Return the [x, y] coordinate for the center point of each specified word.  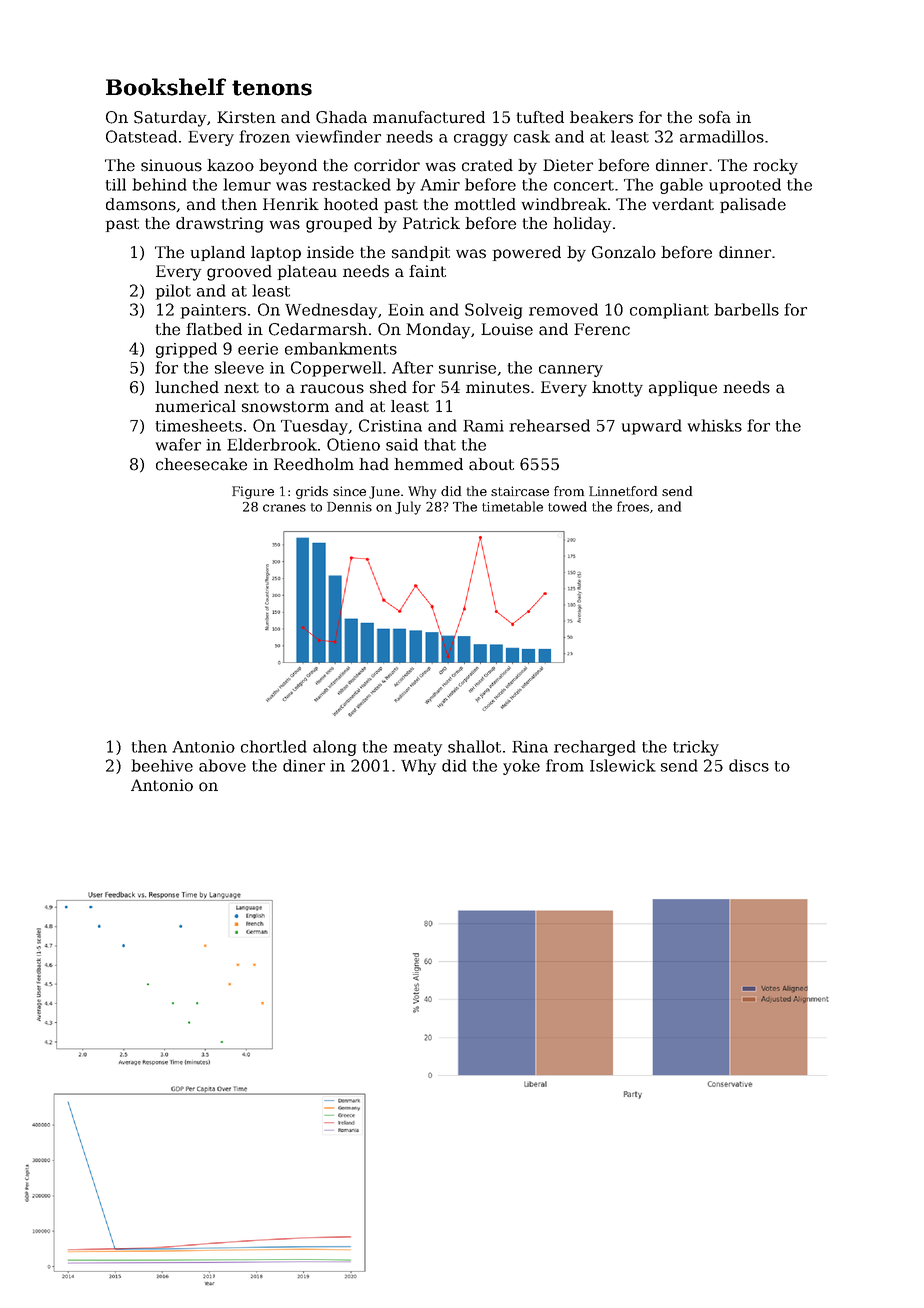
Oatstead [141, 136]
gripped [186, 350]
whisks [715, 425]
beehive [162, 765]
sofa [715, 117]
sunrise [467, 368]
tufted [540, 117]
